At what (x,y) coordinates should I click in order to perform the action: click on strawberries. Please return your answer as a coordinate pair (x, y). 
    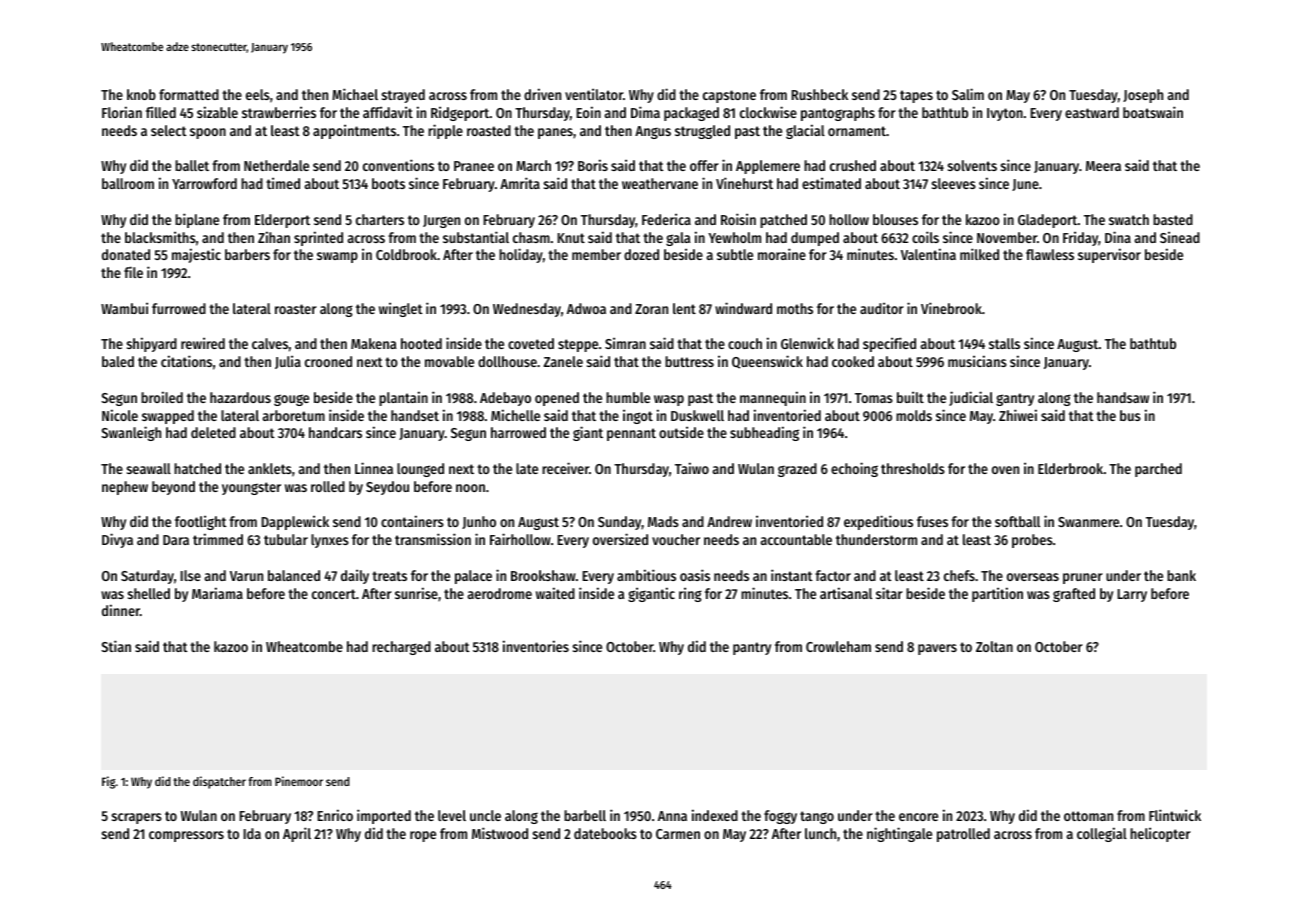
    Looking at the image, I should click on (279, 112).
